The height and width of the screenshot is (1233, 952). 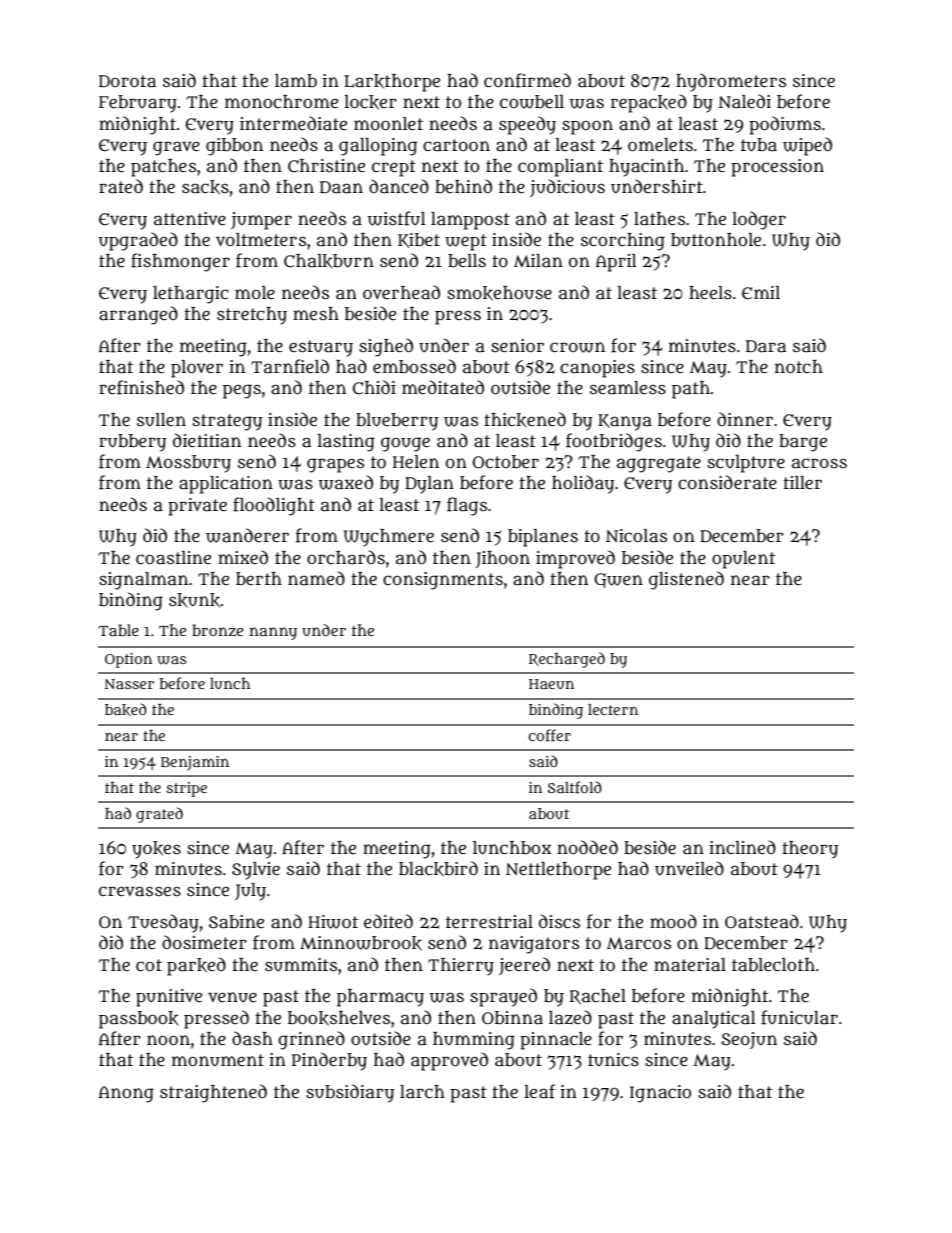 I want to click on Anong, so click(x=126, y=1094).
